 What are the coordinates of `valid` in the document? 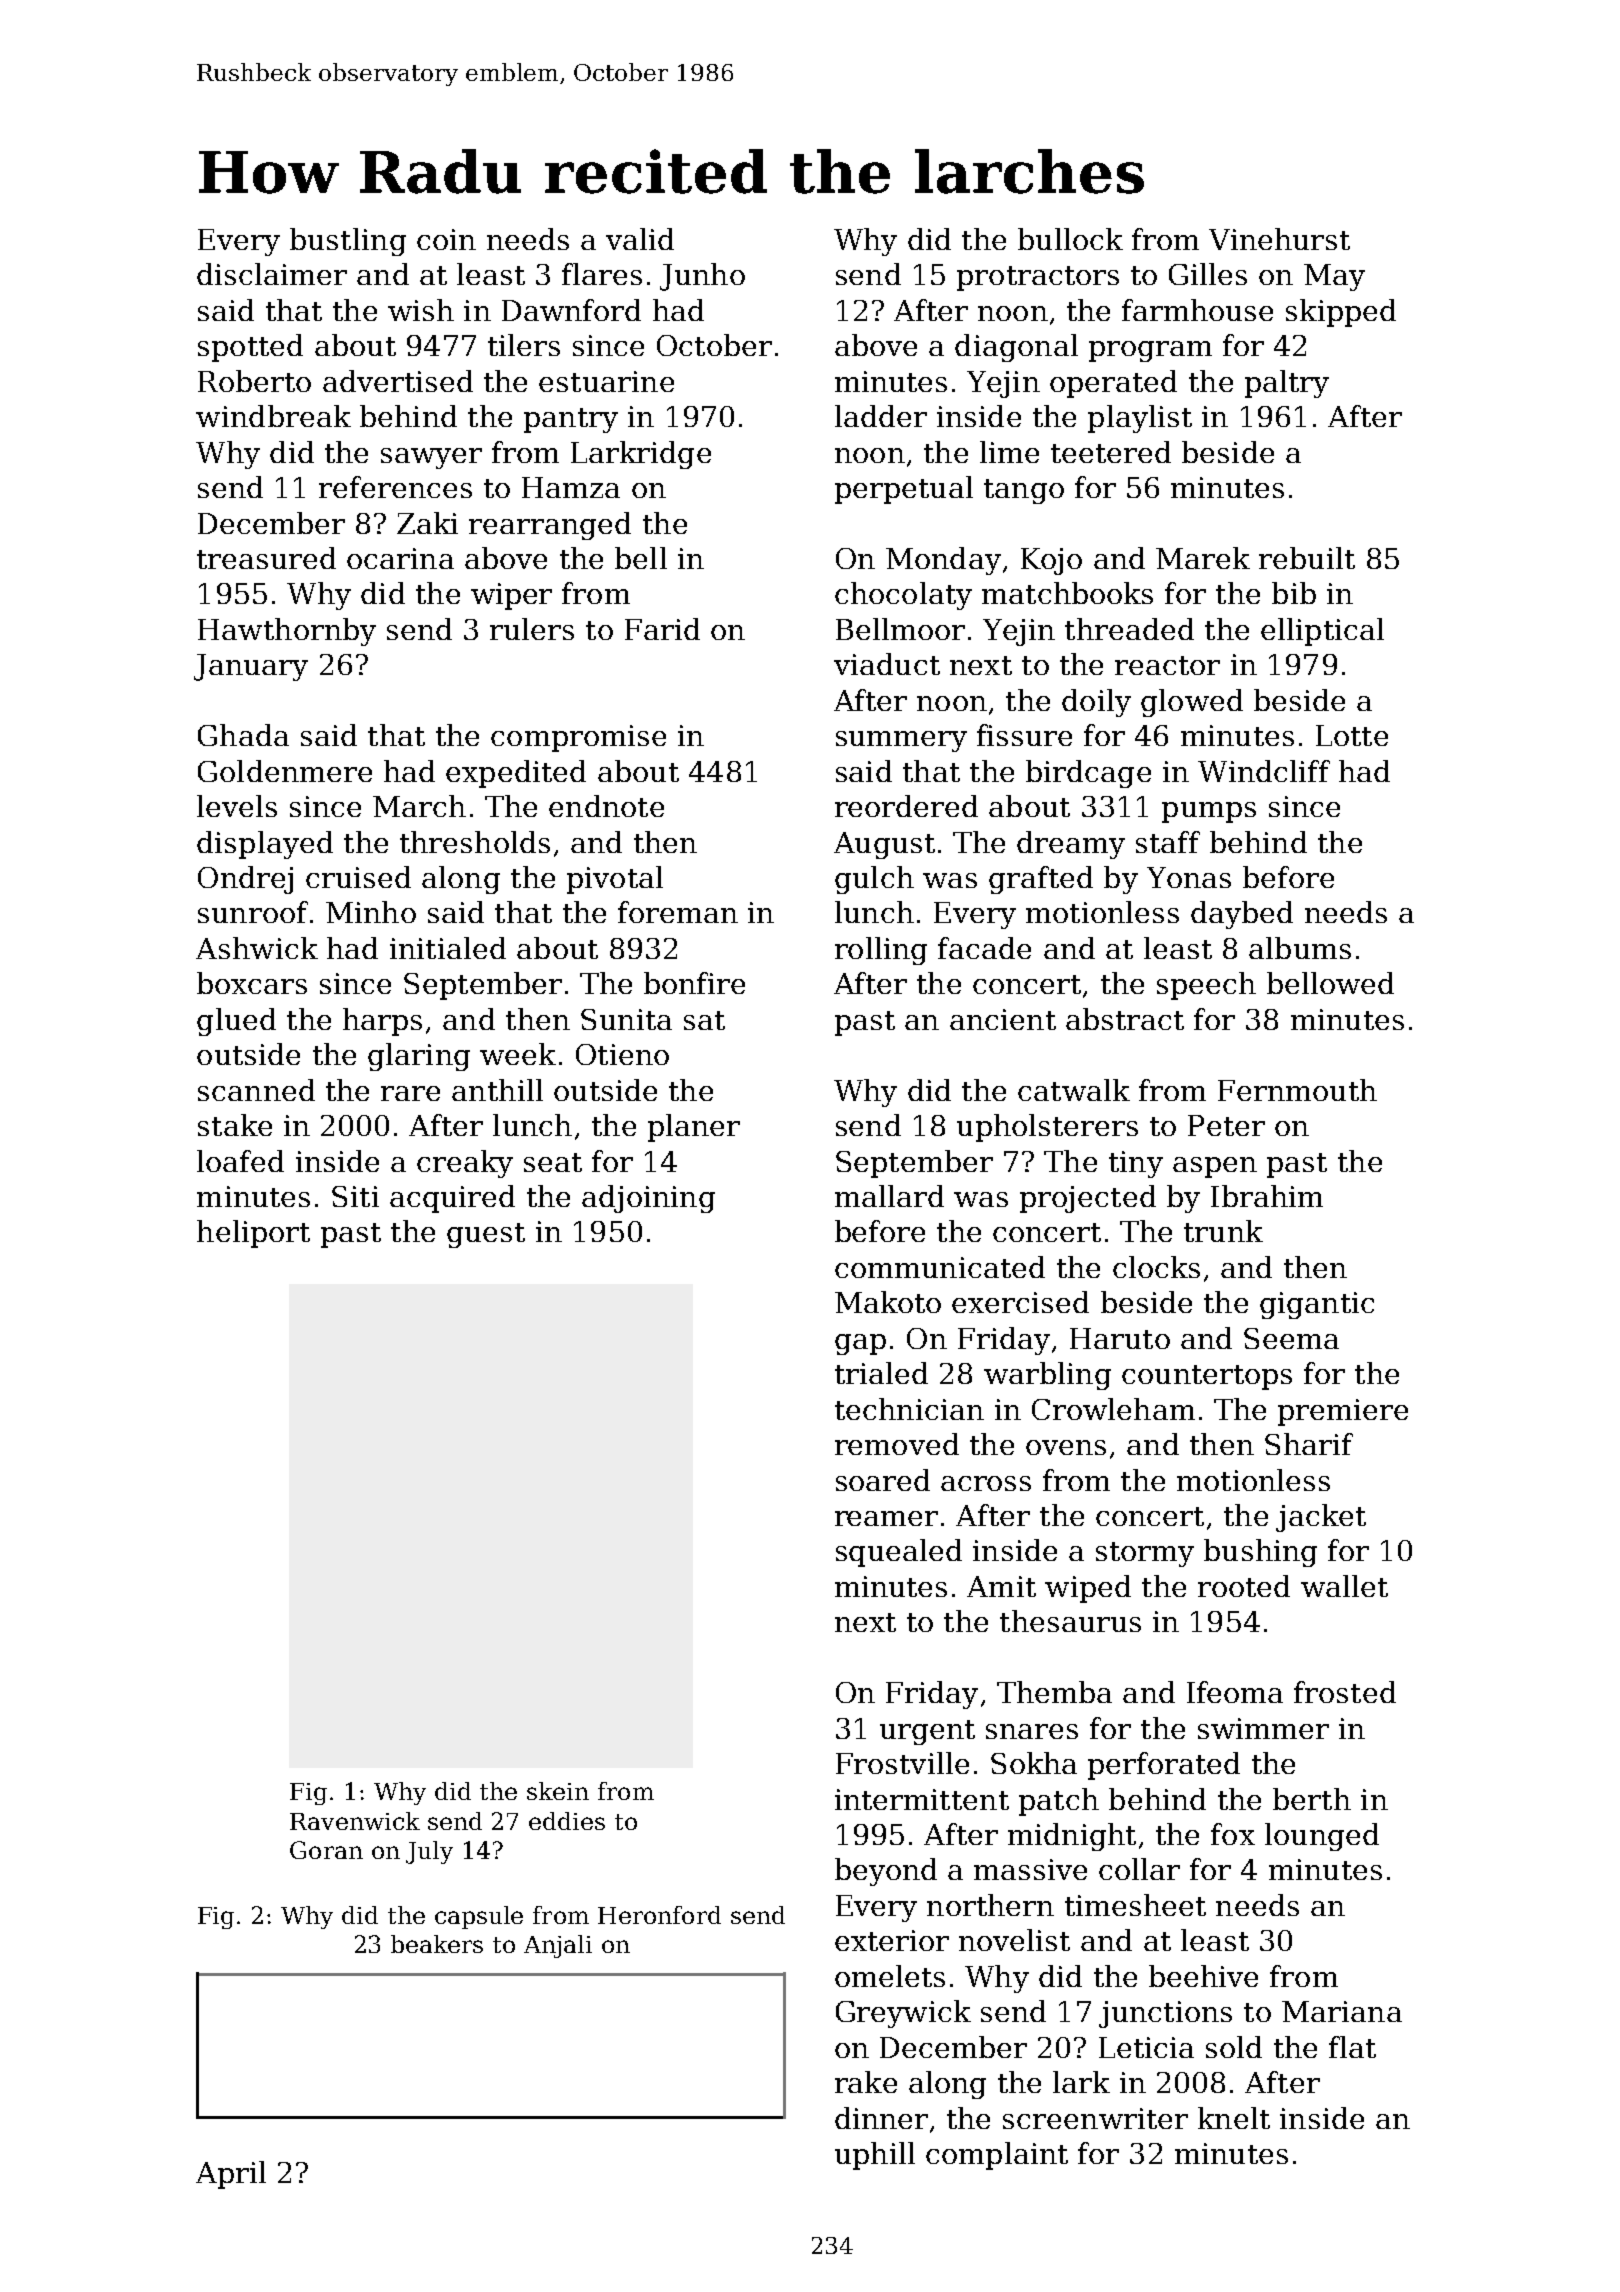 It's located at (640, 239).
